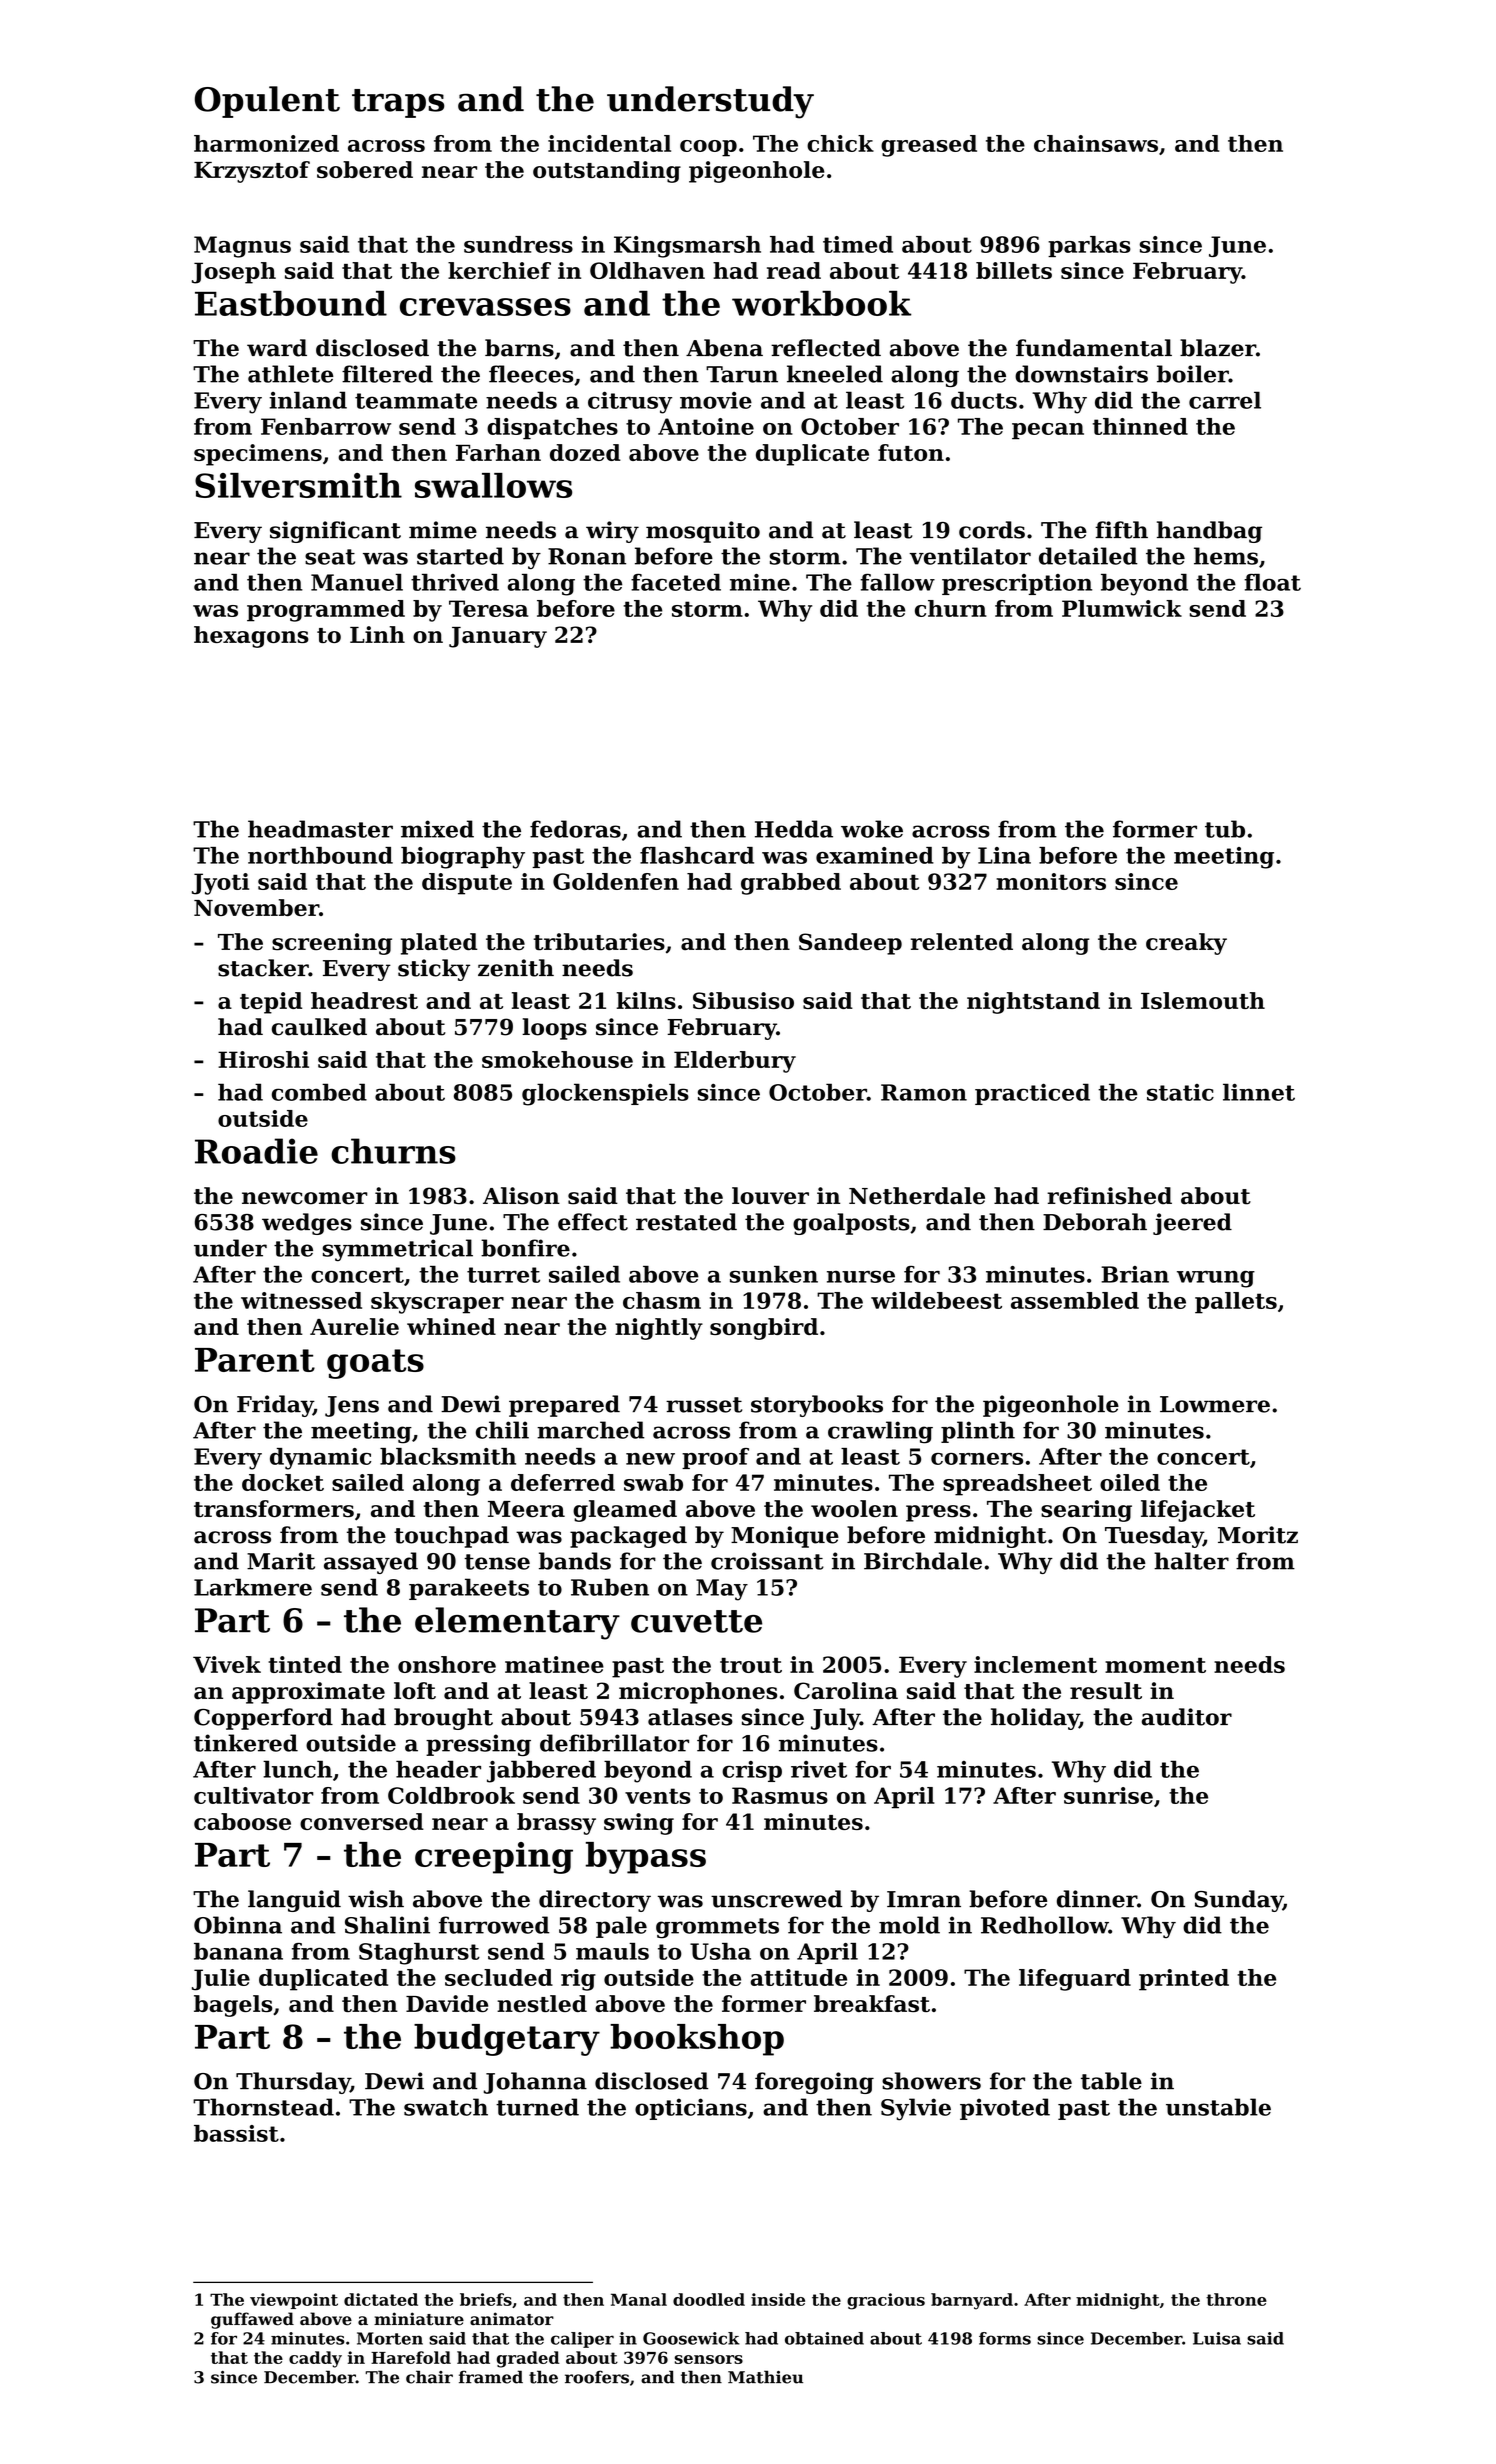  What do you see at coordinates (251, 637) in the screenshot?
I see `hexagons` at bounding box center [251, 637].
